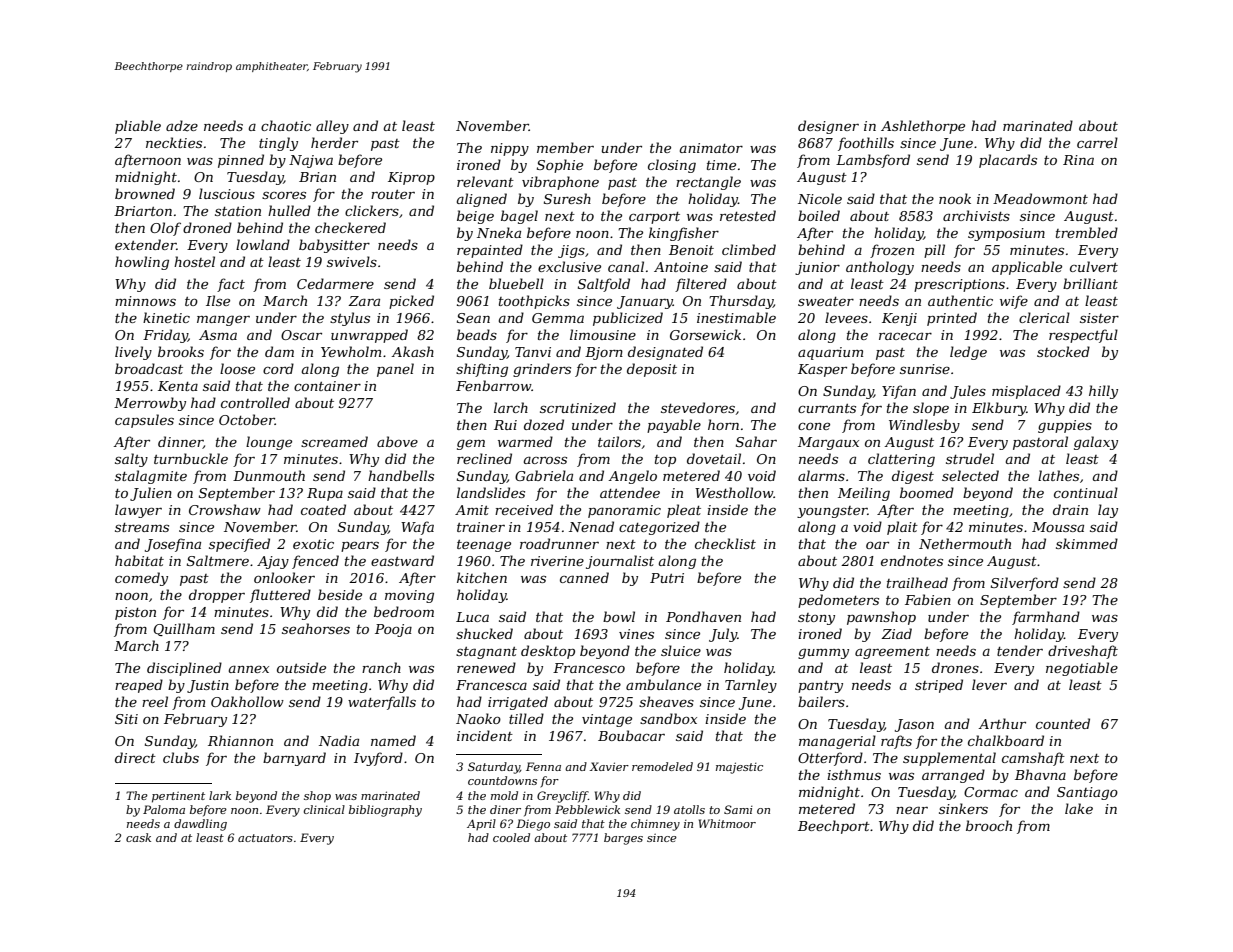 The height and width of the page is (952, 1233). I want to click on router, so click(393, 194).
